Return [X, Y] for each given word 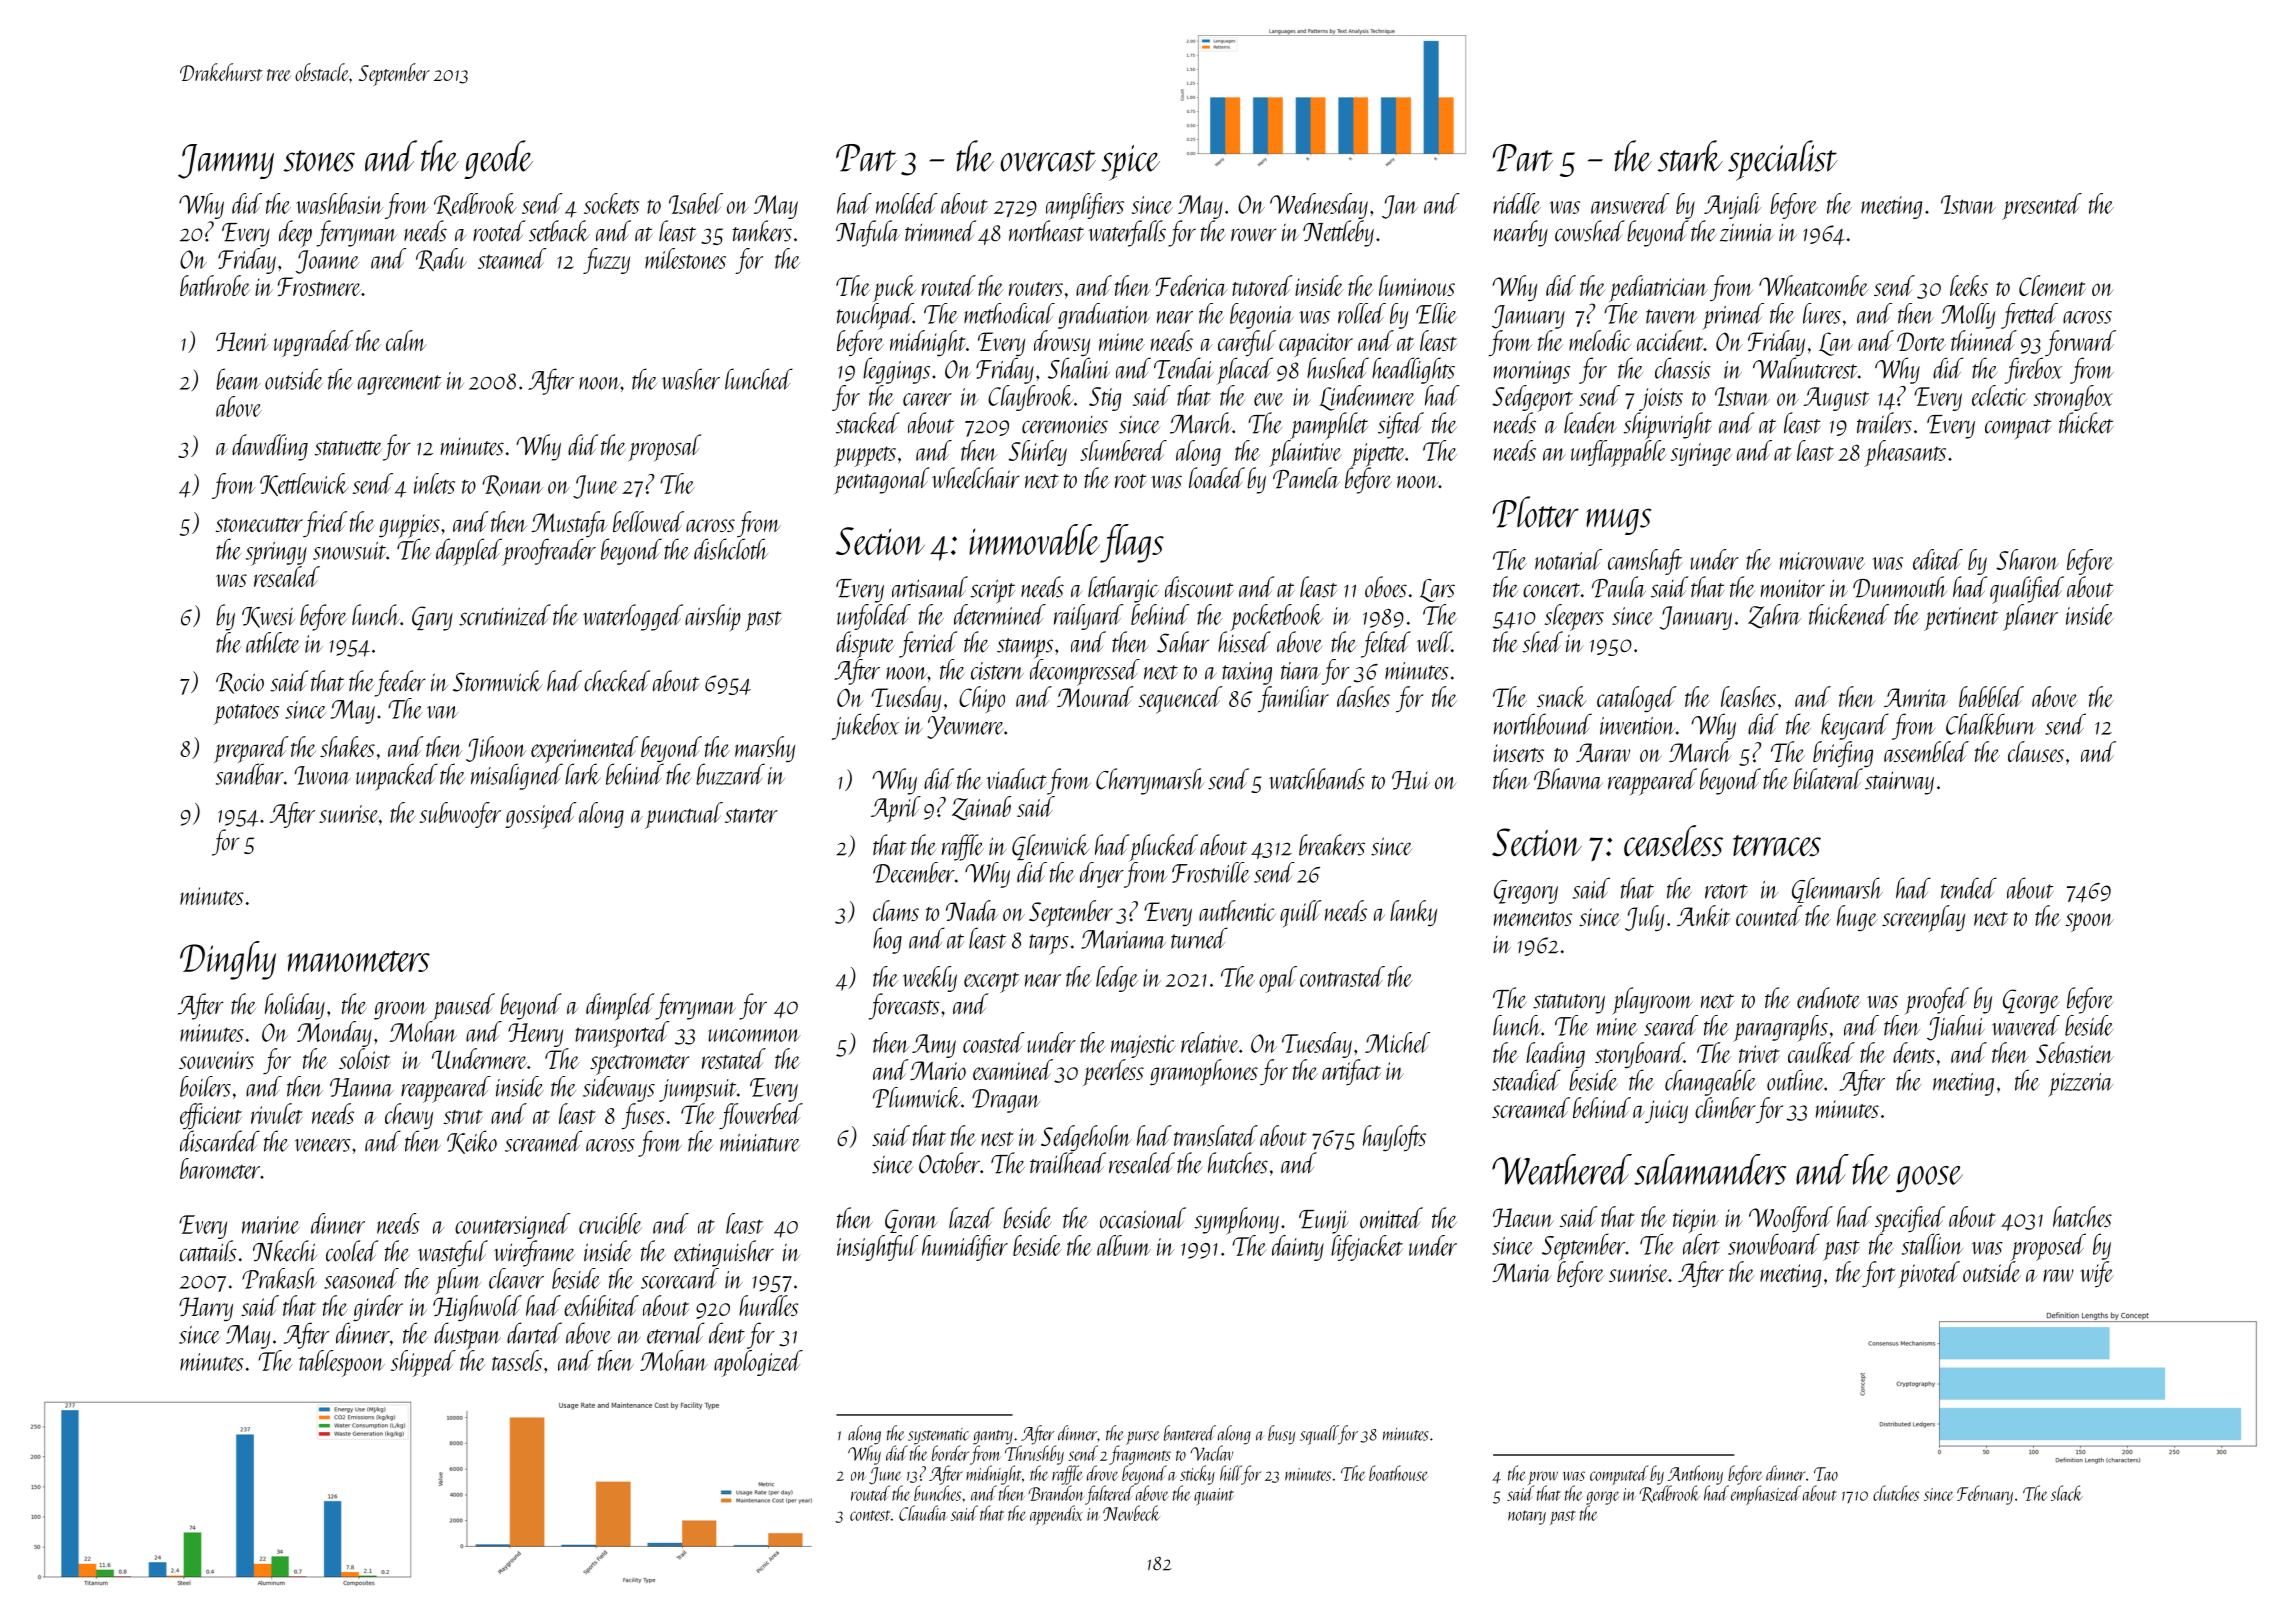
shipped [423, 1363]
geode [498, 159]
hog [887, 940]
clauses [2036, 751]
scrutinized [505, 615]
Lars [1437, 590]
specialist [1783, 160]
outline [1795, 1080]
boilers [205, 1086]
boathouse [1398, 1473]
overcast [1048, 161]
